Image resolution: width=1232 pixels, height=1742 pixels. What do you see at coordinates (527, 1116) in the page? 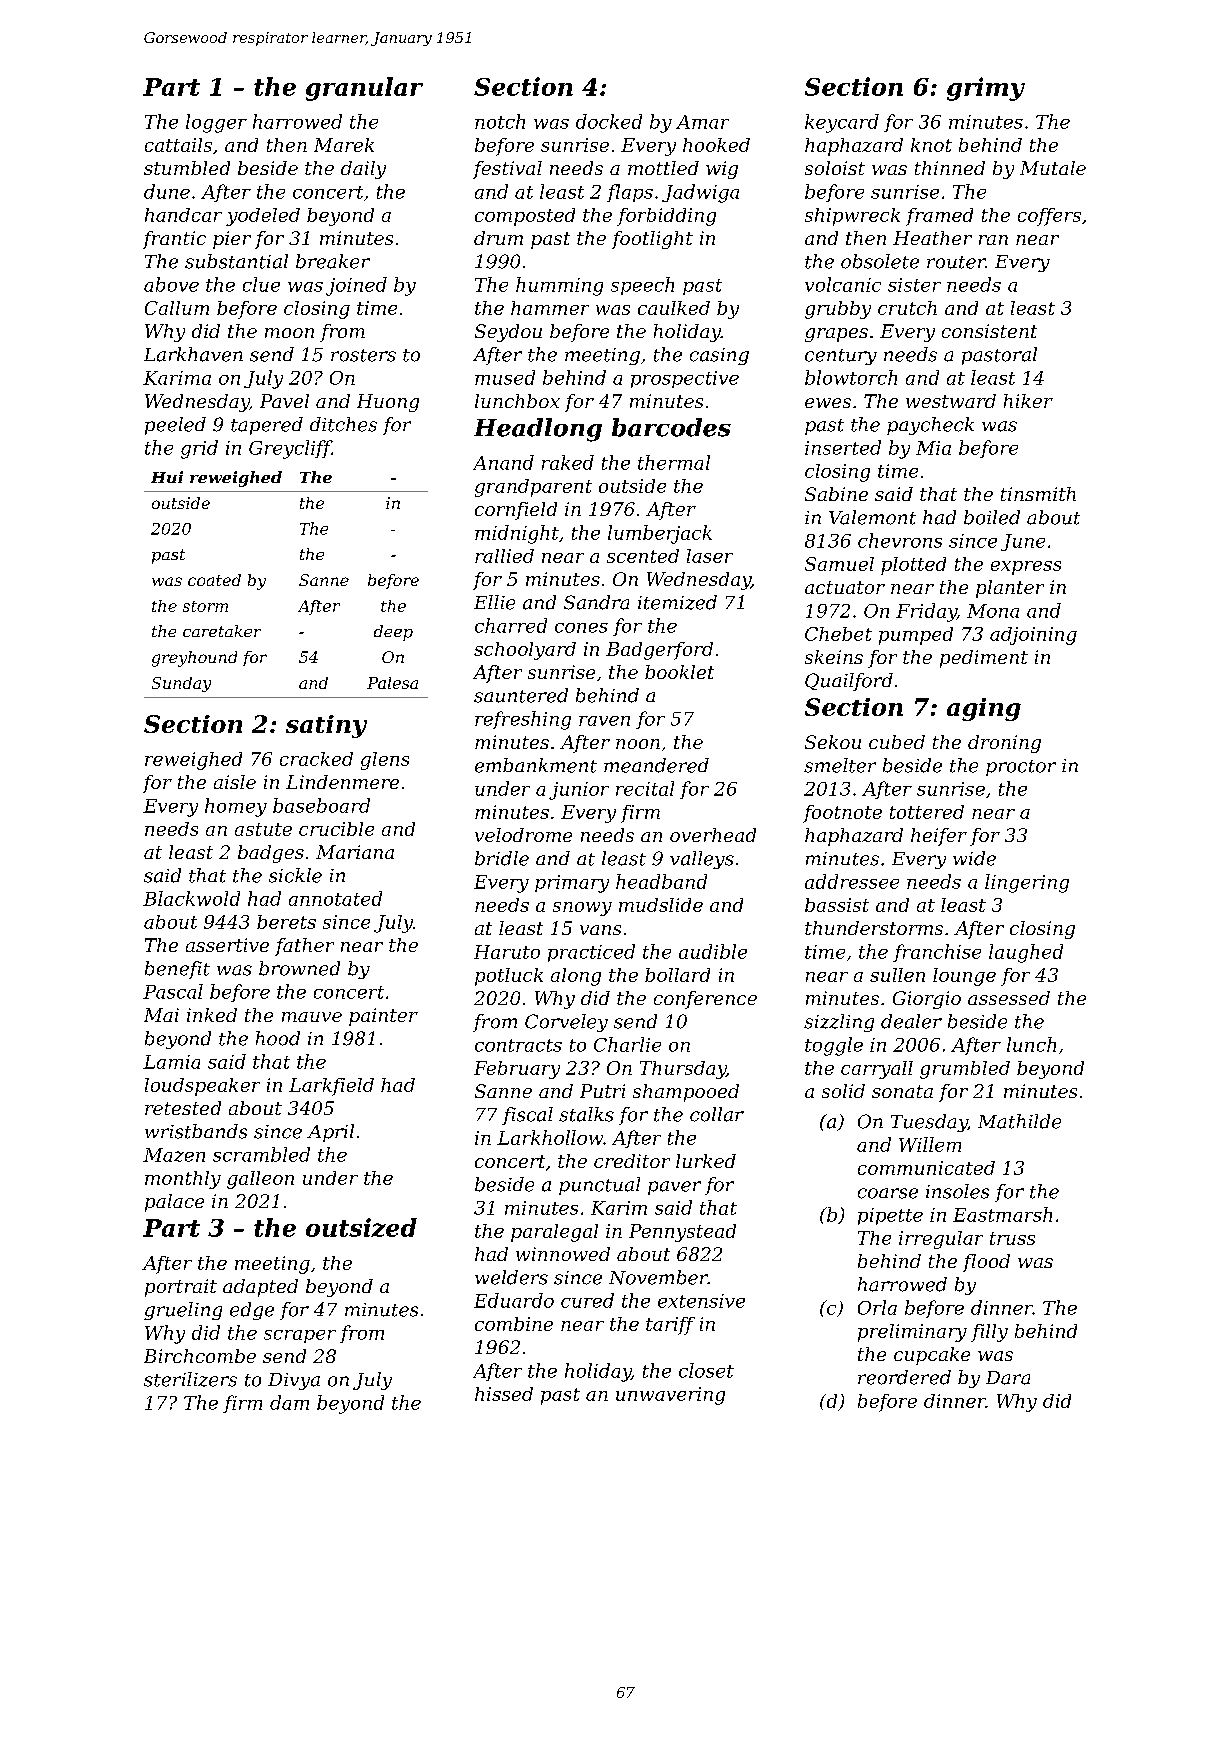
I see `fiscal` at bounding box center [527, 1116].
